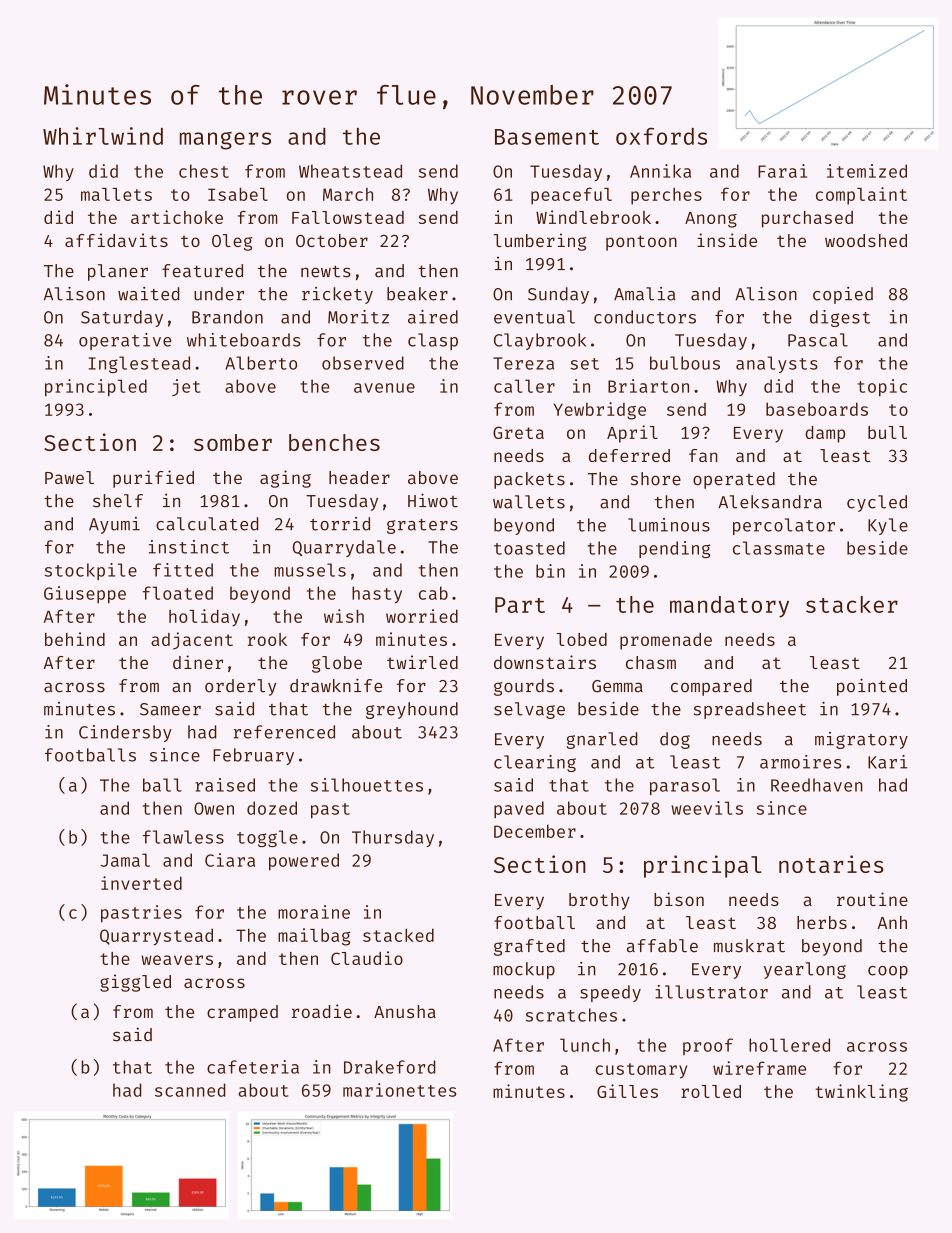 The width and height of the screenshot is (952, 1233). Describe the element at coordinates (125, 860) in the screenshot. I see `Jamal` at that location.
